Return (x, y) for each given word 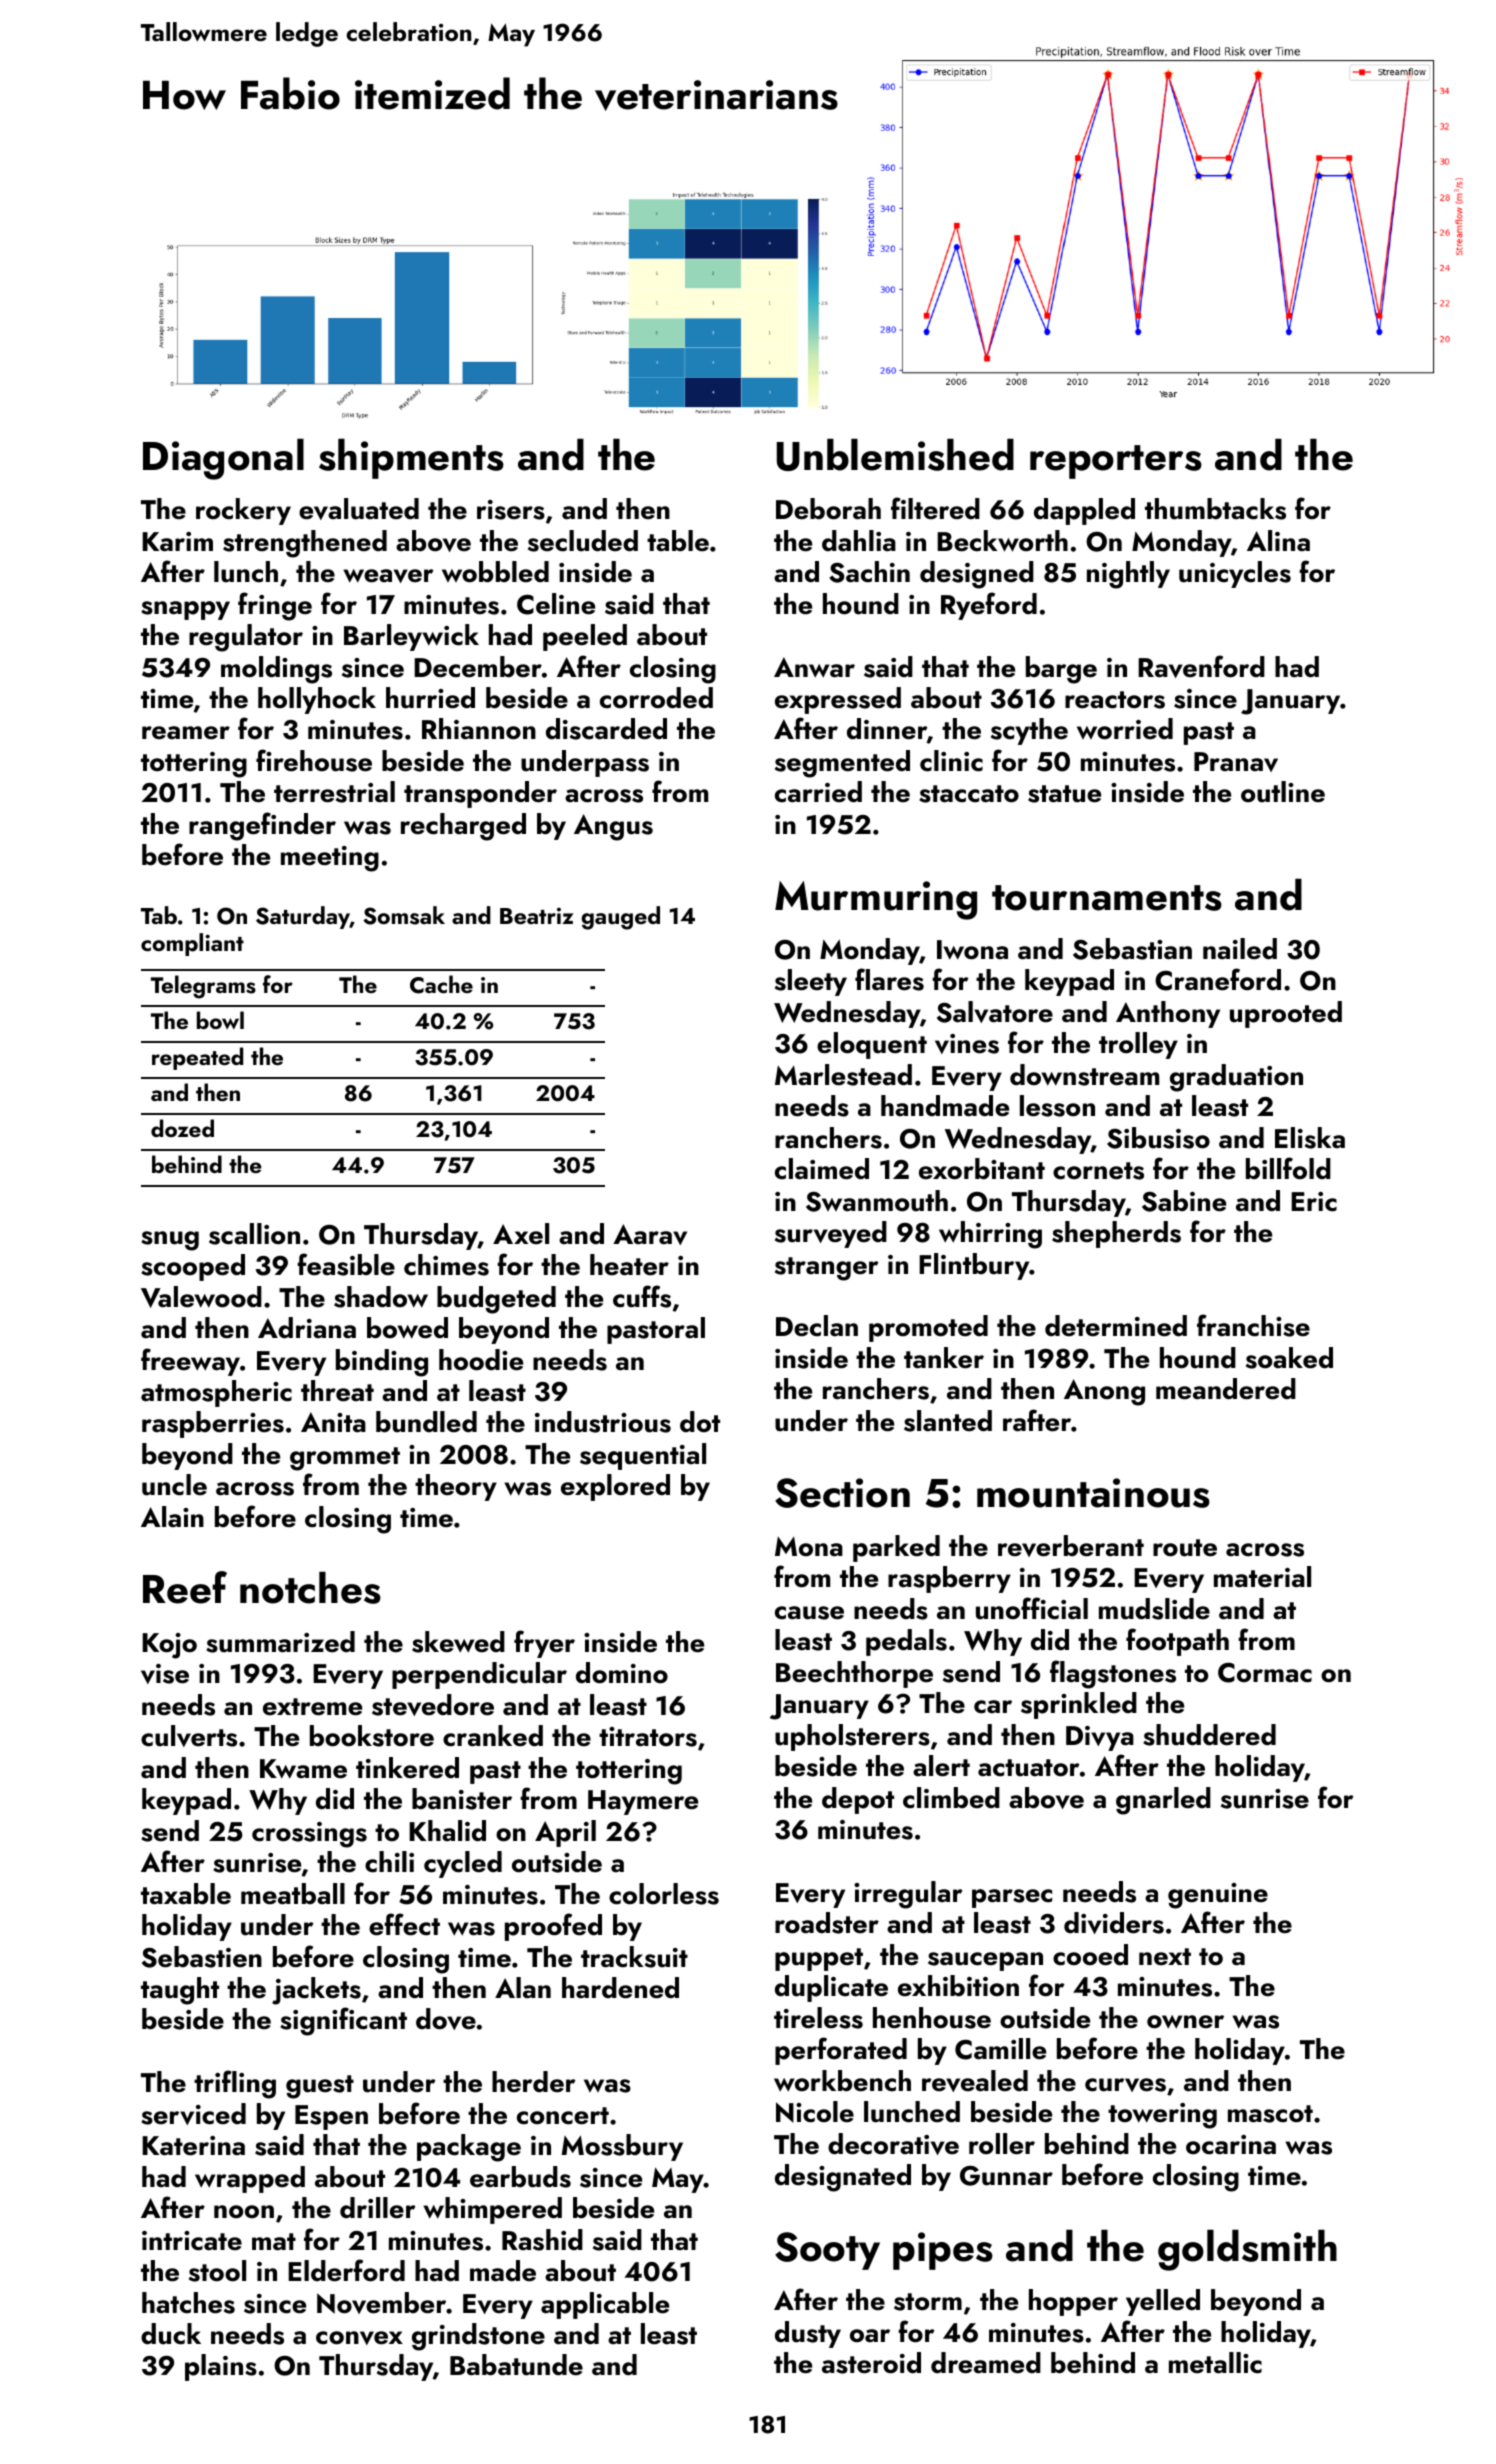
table (678, 541)
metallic (1215, 2363)
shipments (411, 458)
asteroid (871, 2363)
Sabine (1184, 1201)
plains (221, 2367)
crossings (309, 1835)
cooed (1090, 1955)
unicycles (1235, 574)
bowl (220, 1020)
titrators (648, 1737)
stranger (827, 1269)
